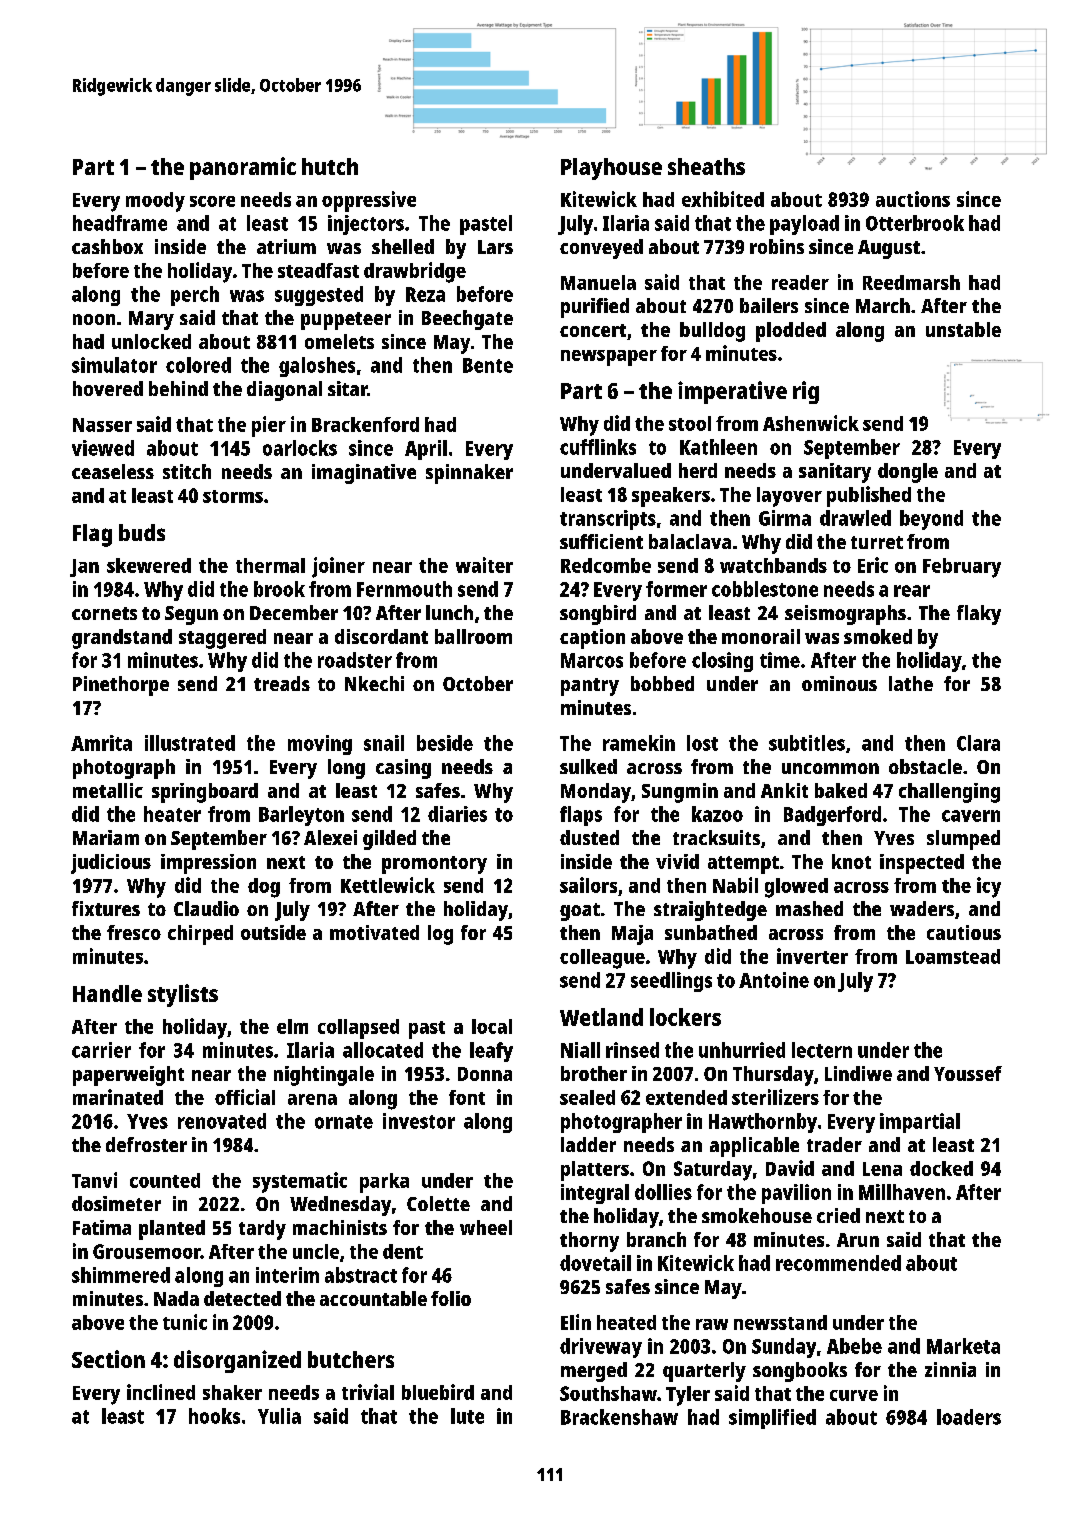 The width and height of the page is (1073, 1525). I want to click on goat, so click(580, 912).
